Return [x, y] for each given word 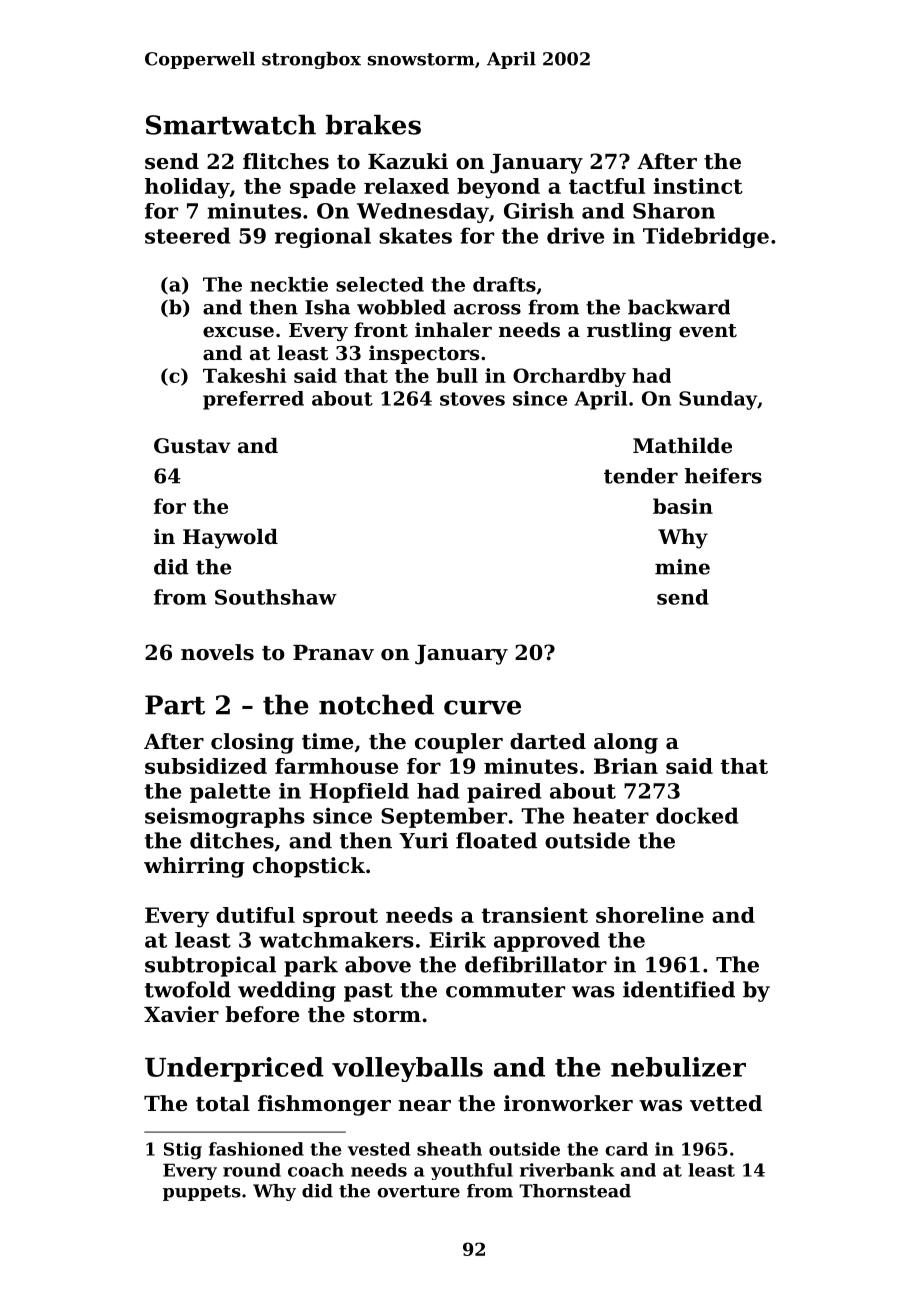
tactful [607, 186]
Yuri [423, 840]
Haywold [230, 539]
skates [415, 235]
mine [682, 567]
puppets [202, 1193]
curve [482, 707]
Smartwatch [231, 124]
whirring [194, 867]
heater [611, 815]
